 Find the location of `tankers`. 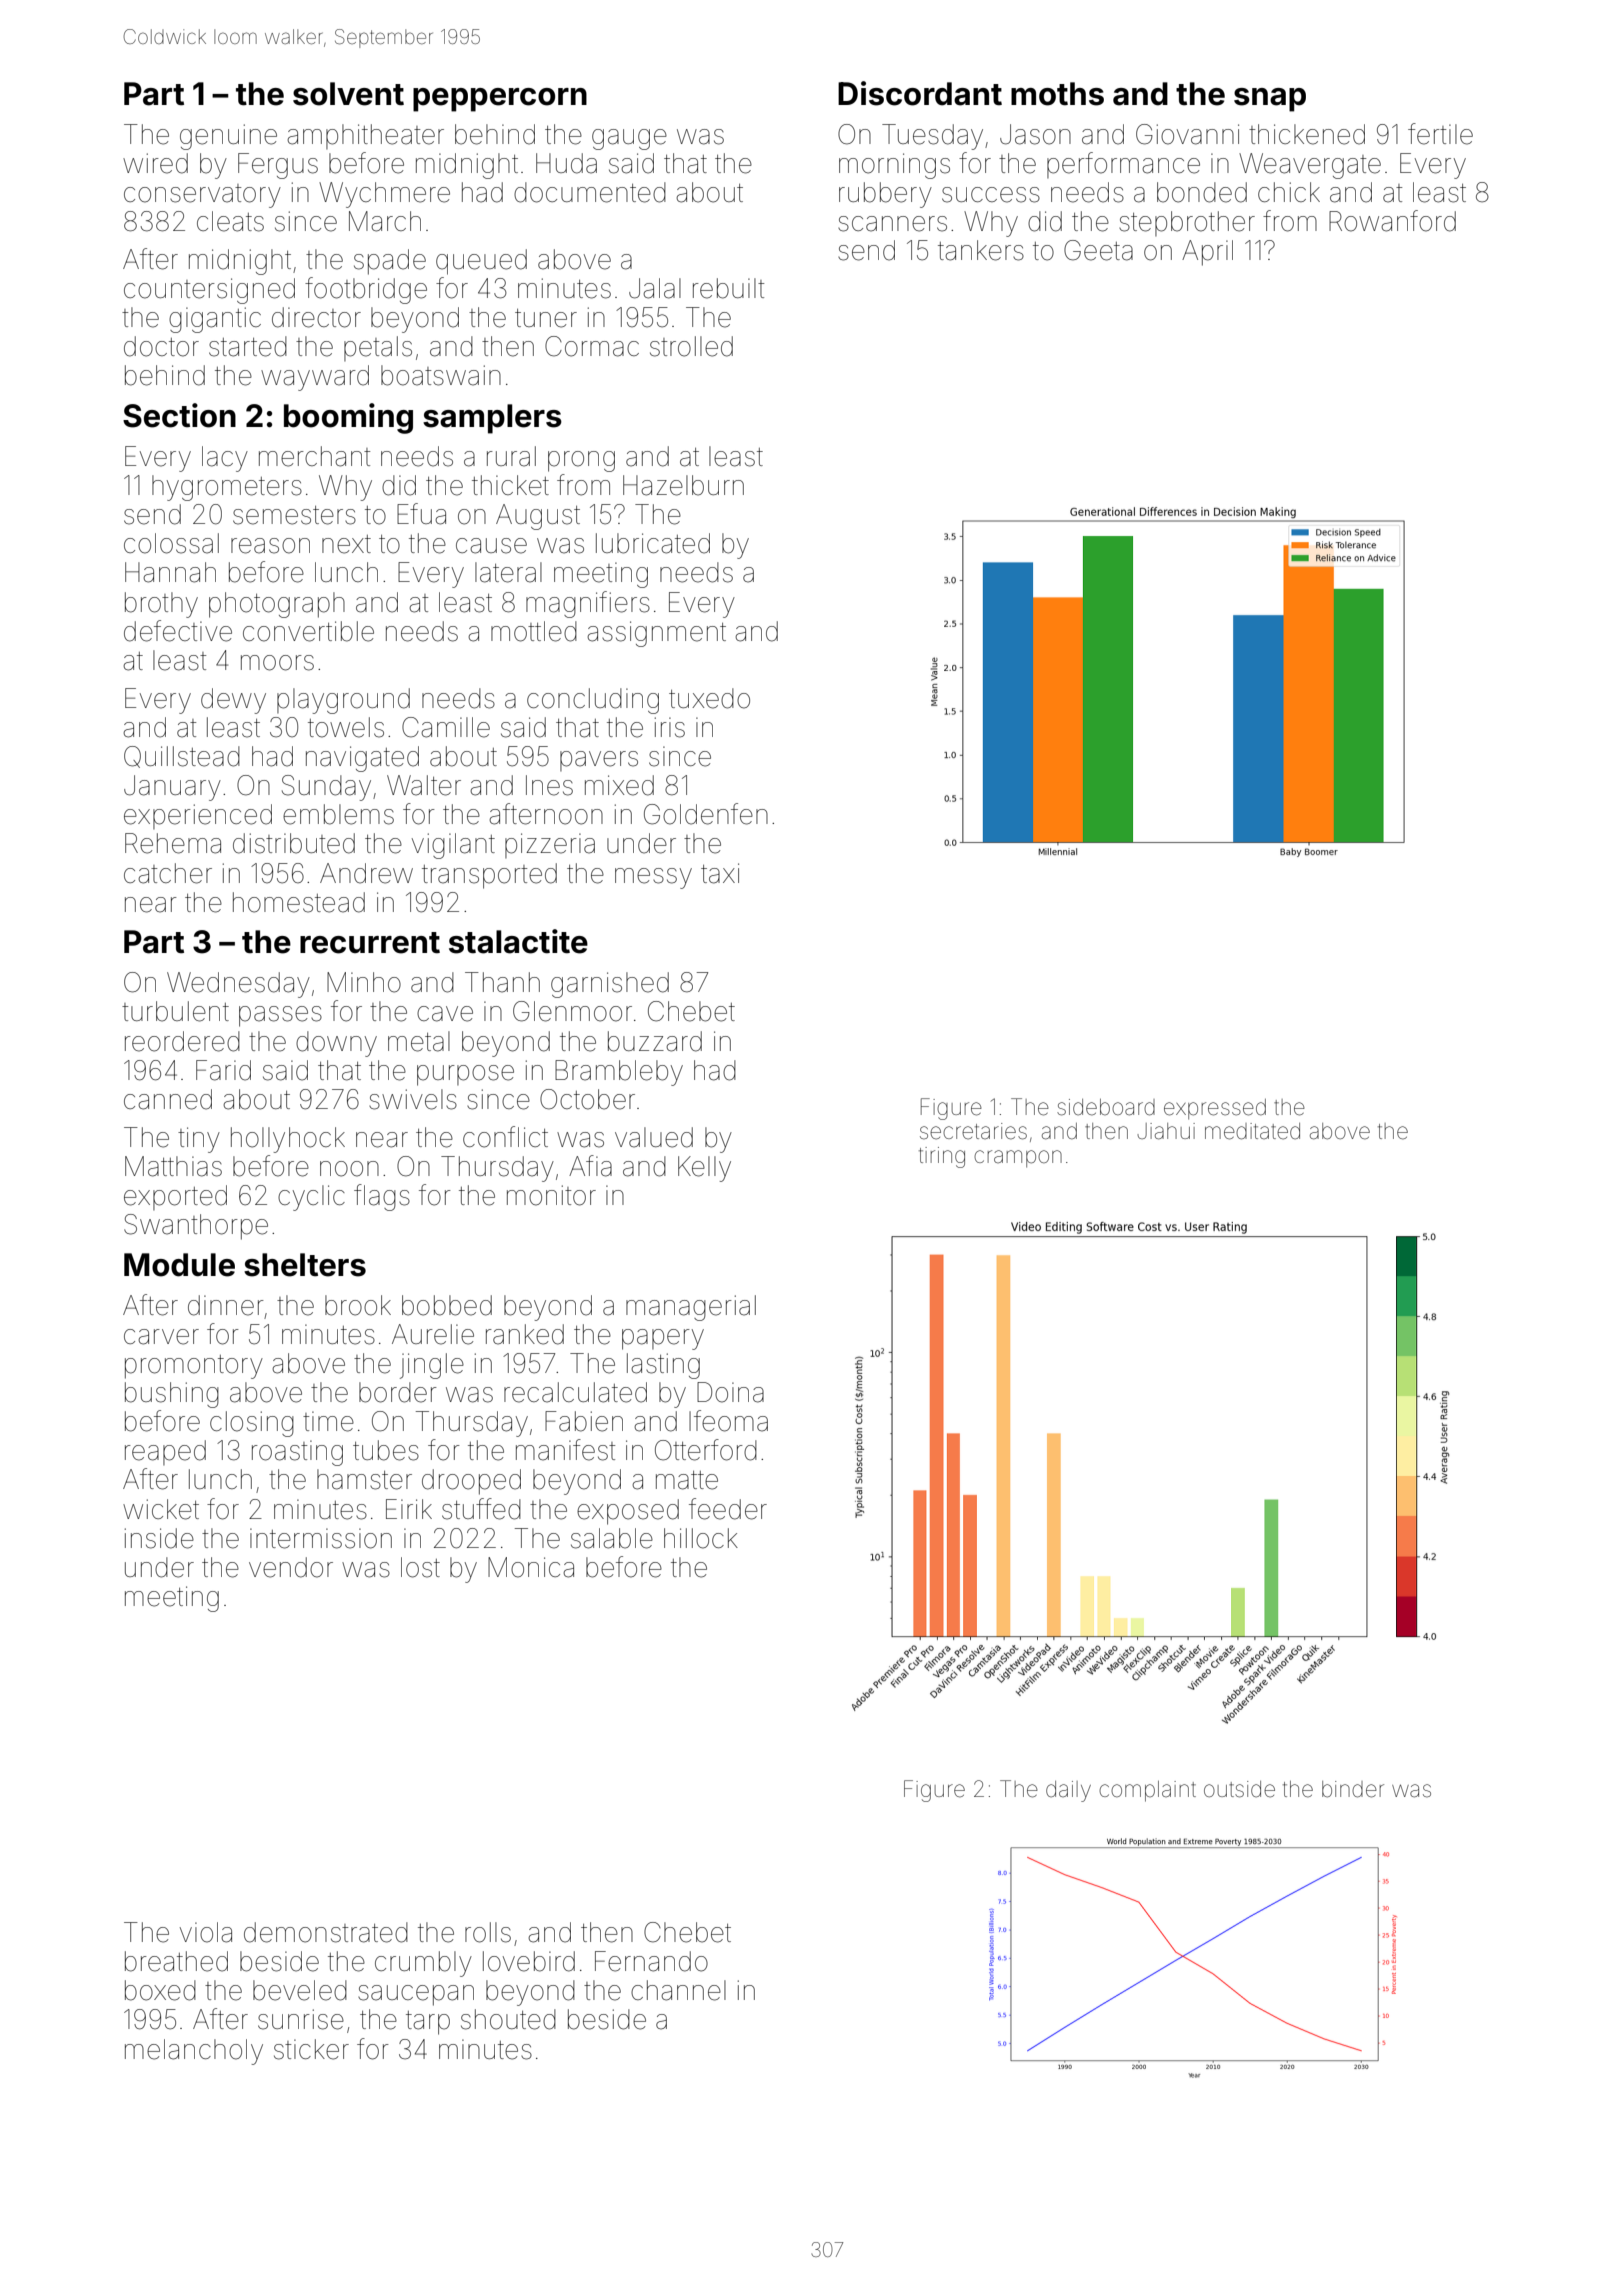

tankers is located at coordinates (981, 250).
